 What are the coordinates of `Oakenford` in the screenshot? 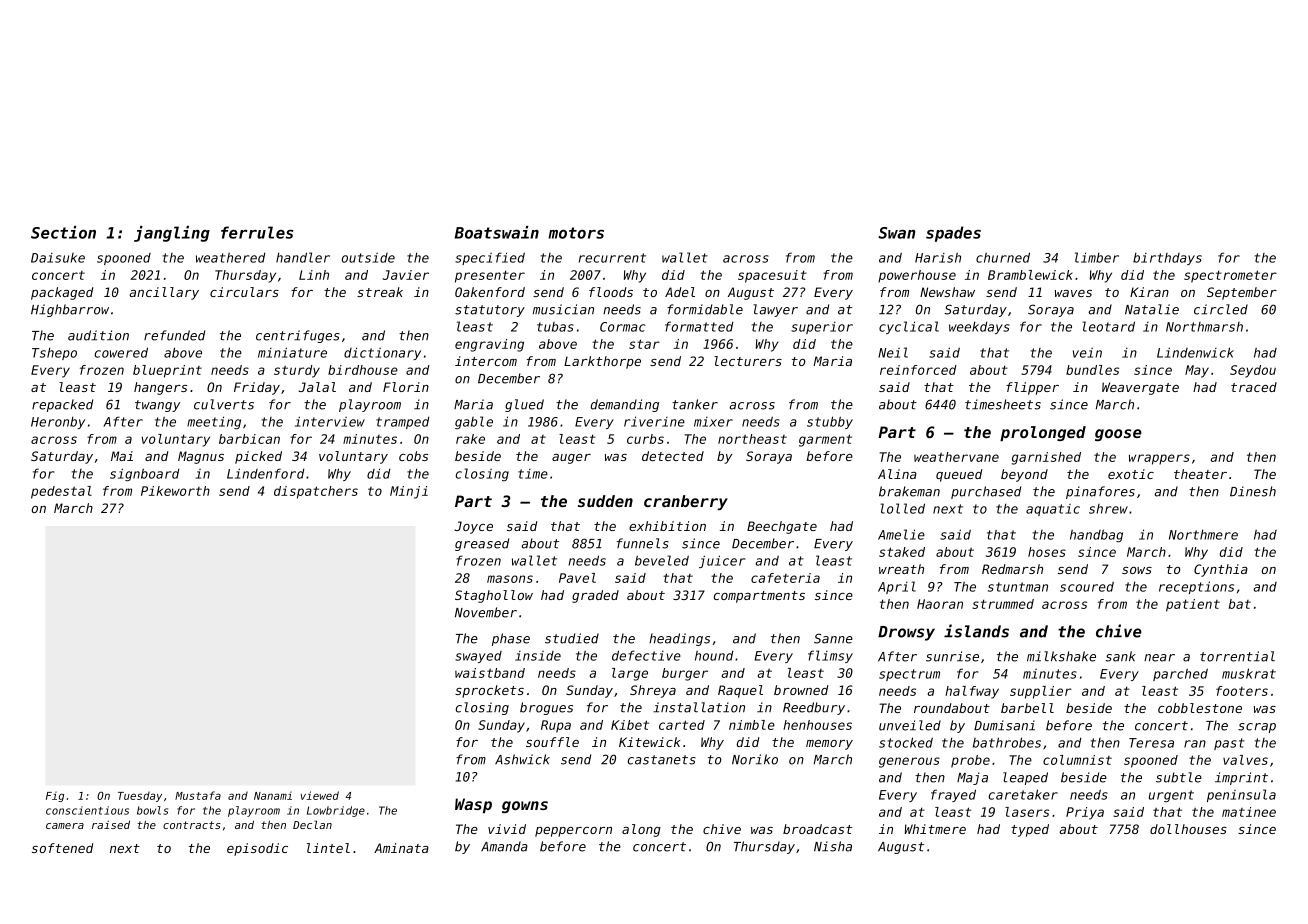 It's located at (490, 292).
